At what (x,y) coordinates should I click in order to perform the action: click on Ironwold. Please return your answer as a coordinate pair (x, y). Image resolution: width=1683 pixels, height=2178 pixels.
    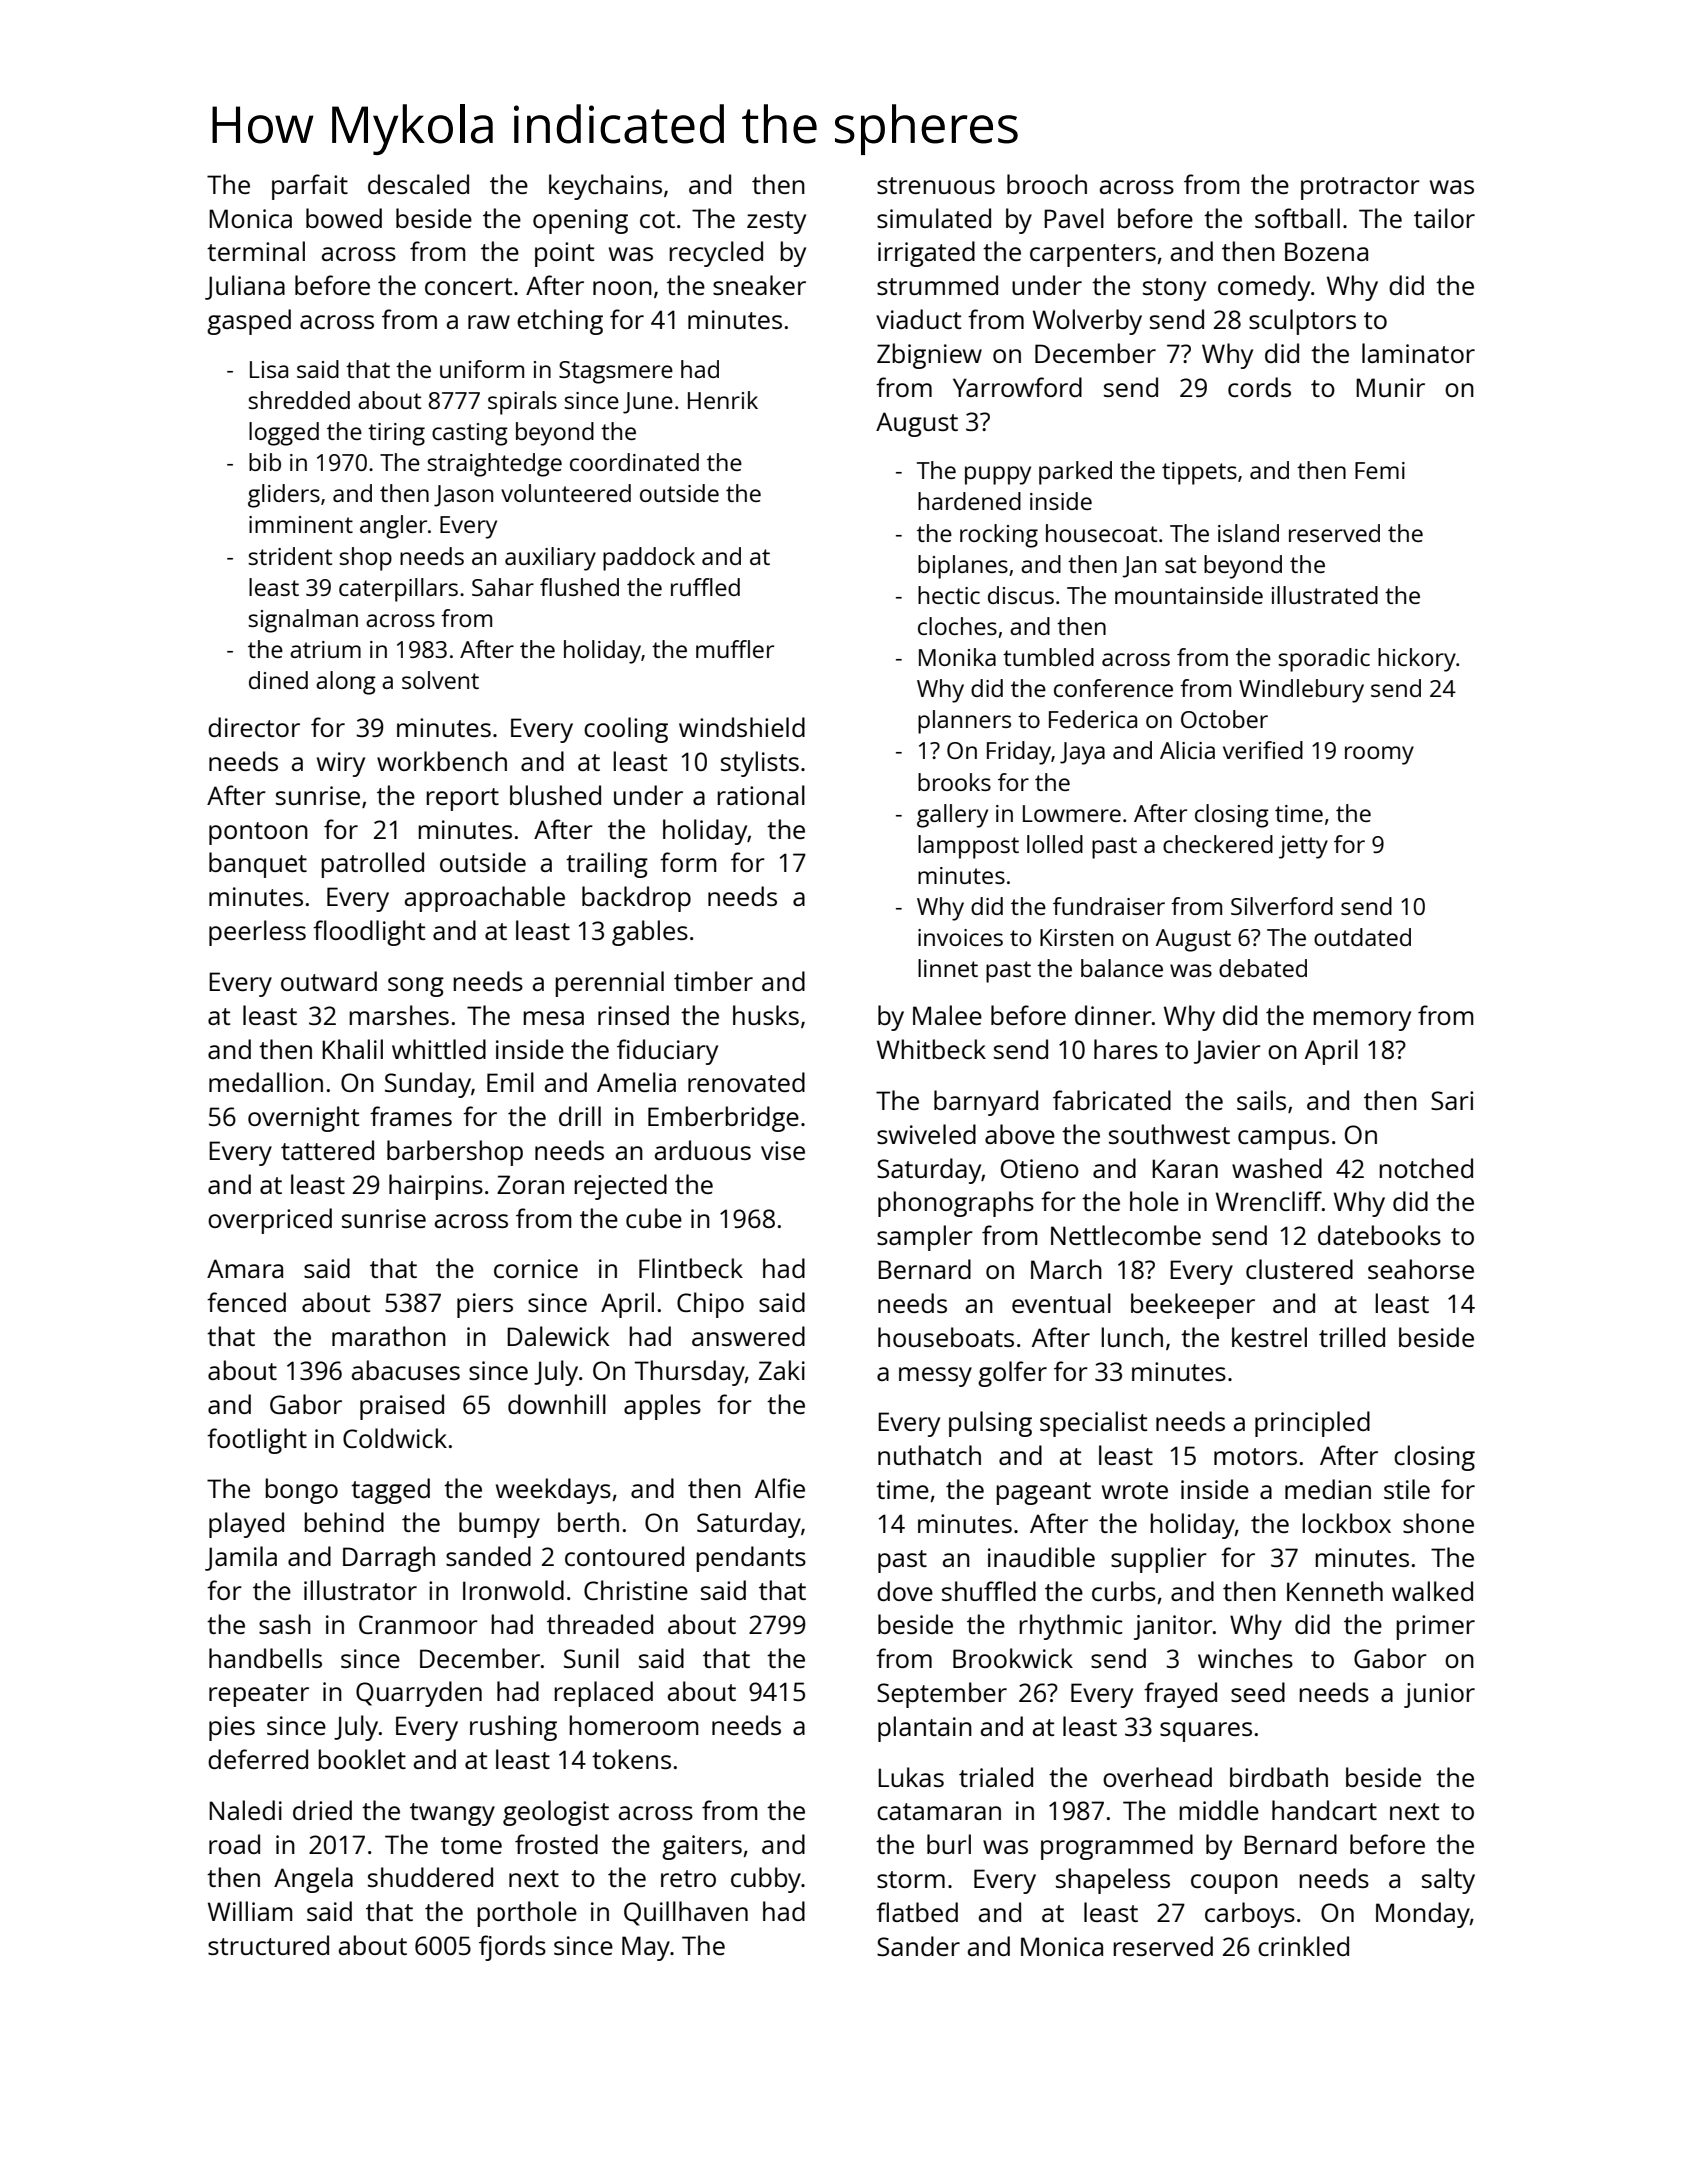
    Looking at the image, I should click on (513, 1590).
